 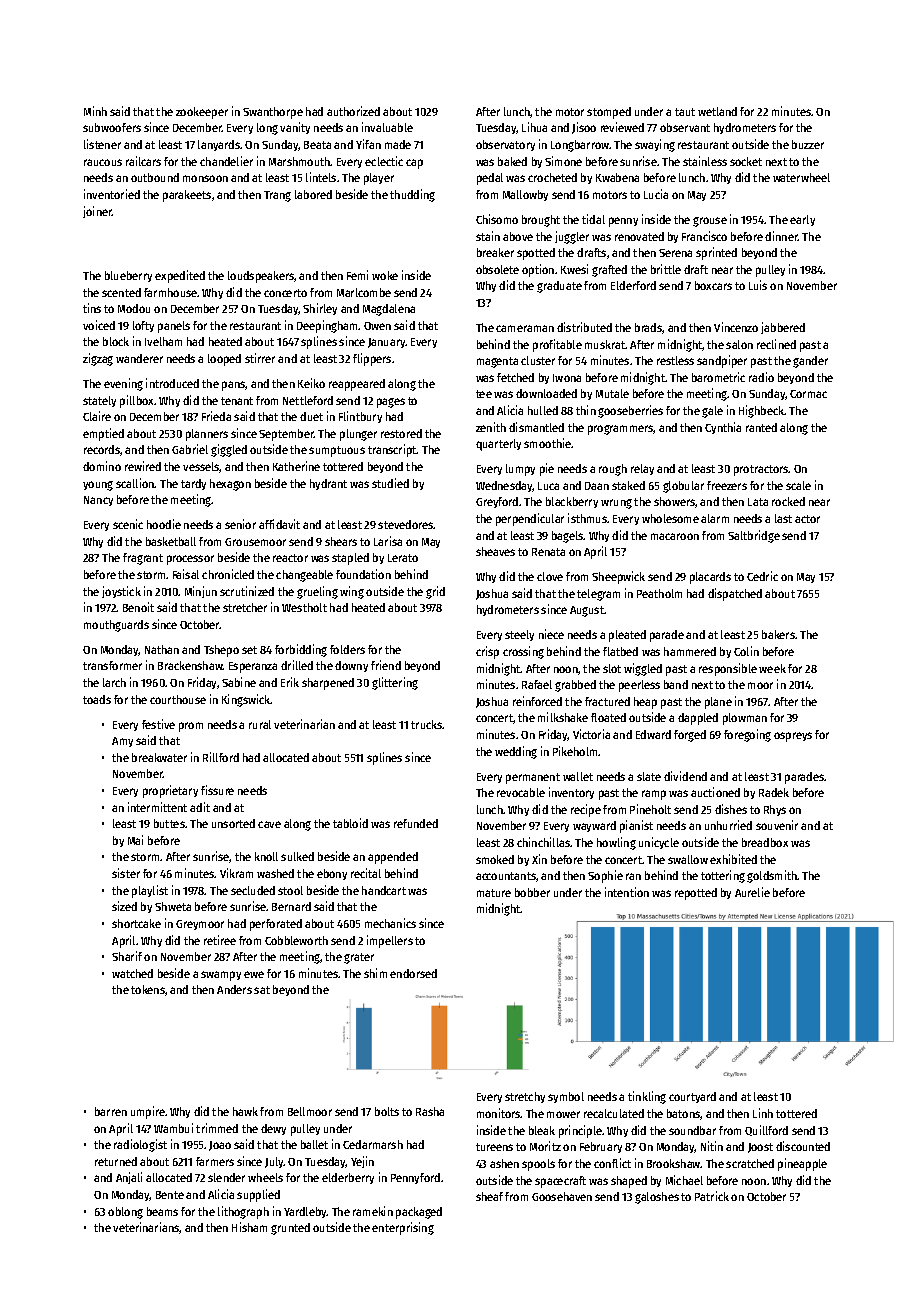 What do you see at coordinates (810, 362) in the screenshot?
I see `gander` at bounding box center [810, 362].
